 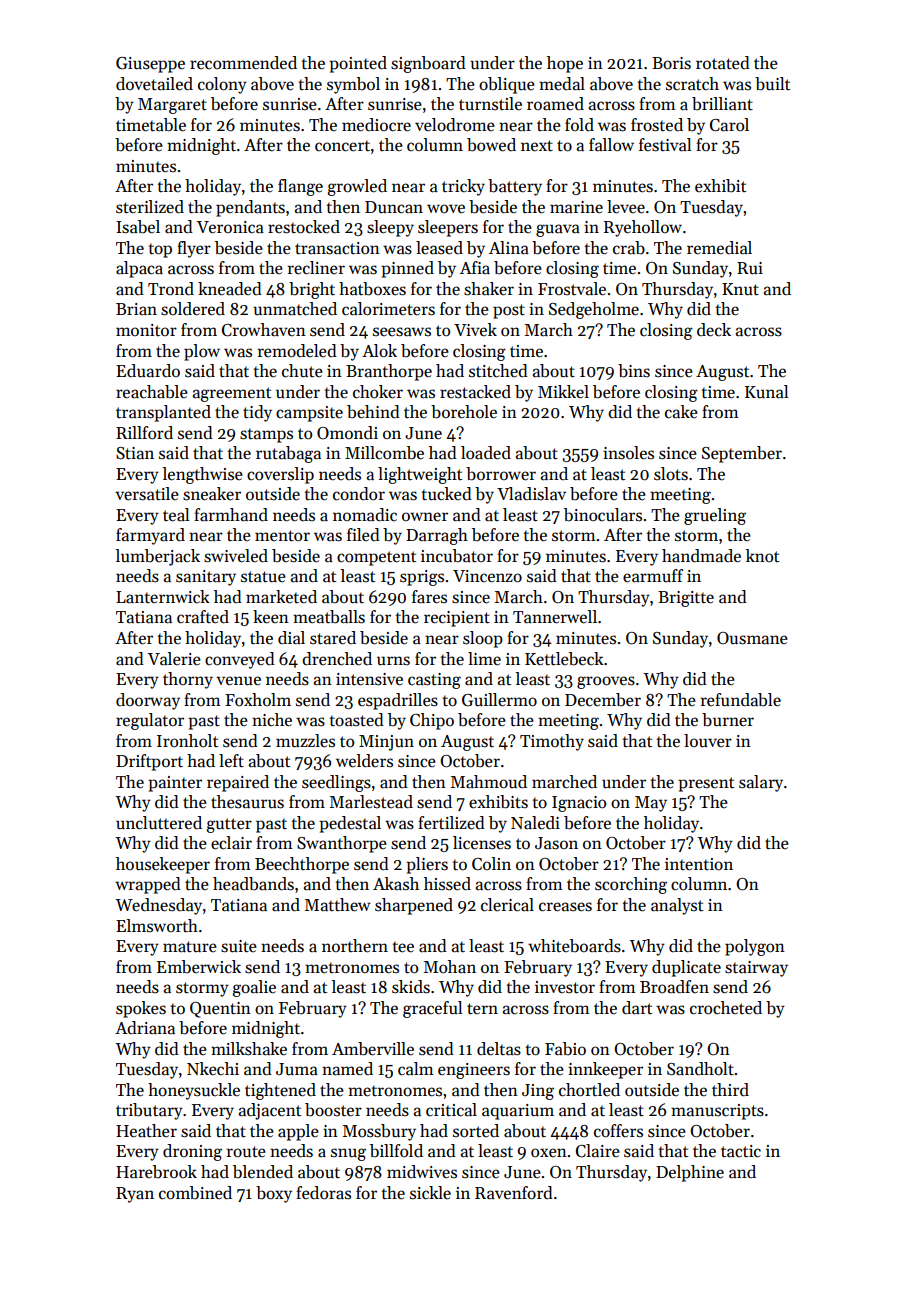 I want to click on toasted, so click(x=357, y=720).
